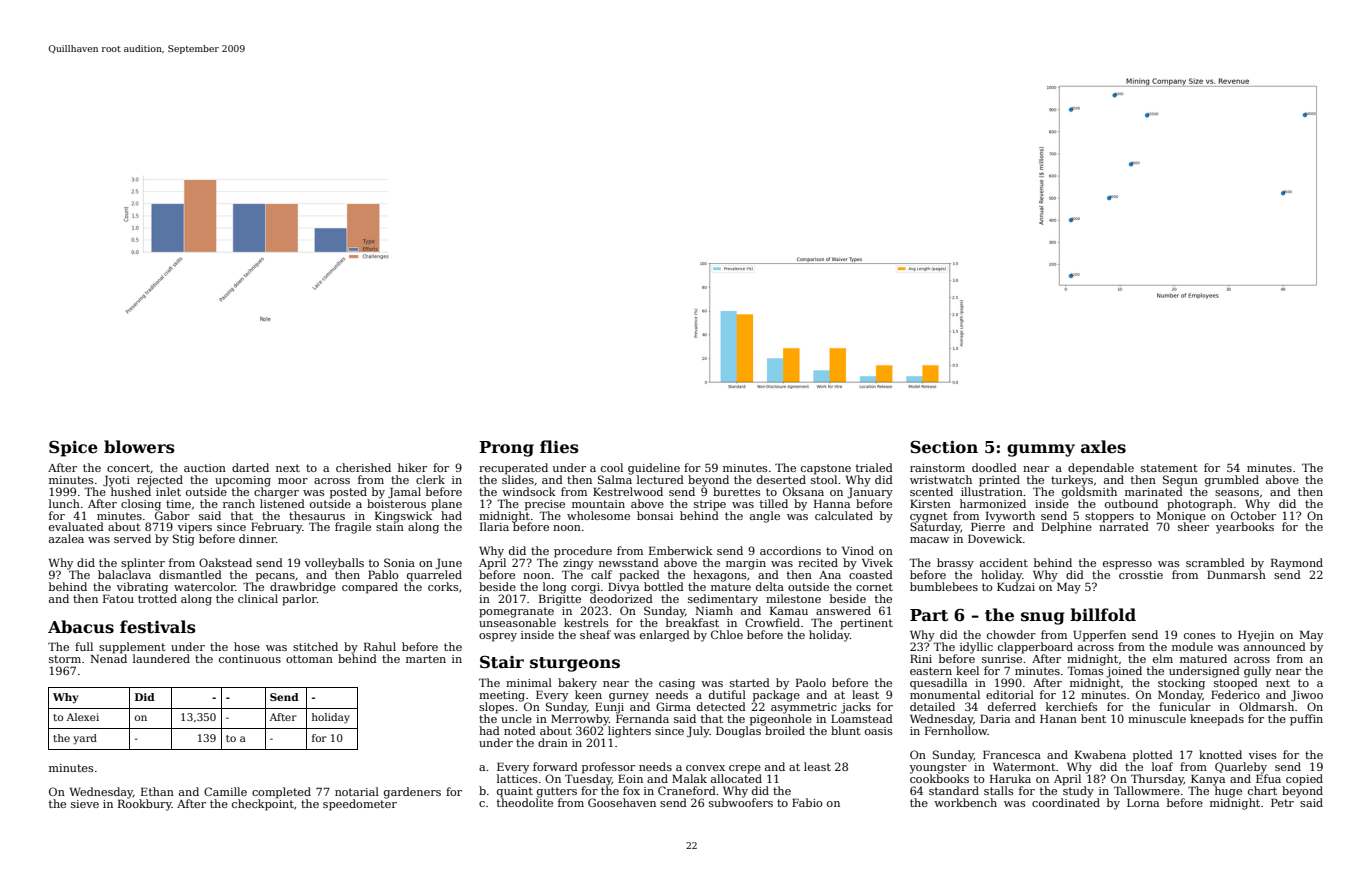 The width and height of the screenshot is (1372, 887). I want to click on theodolite, so click(525, 802).
